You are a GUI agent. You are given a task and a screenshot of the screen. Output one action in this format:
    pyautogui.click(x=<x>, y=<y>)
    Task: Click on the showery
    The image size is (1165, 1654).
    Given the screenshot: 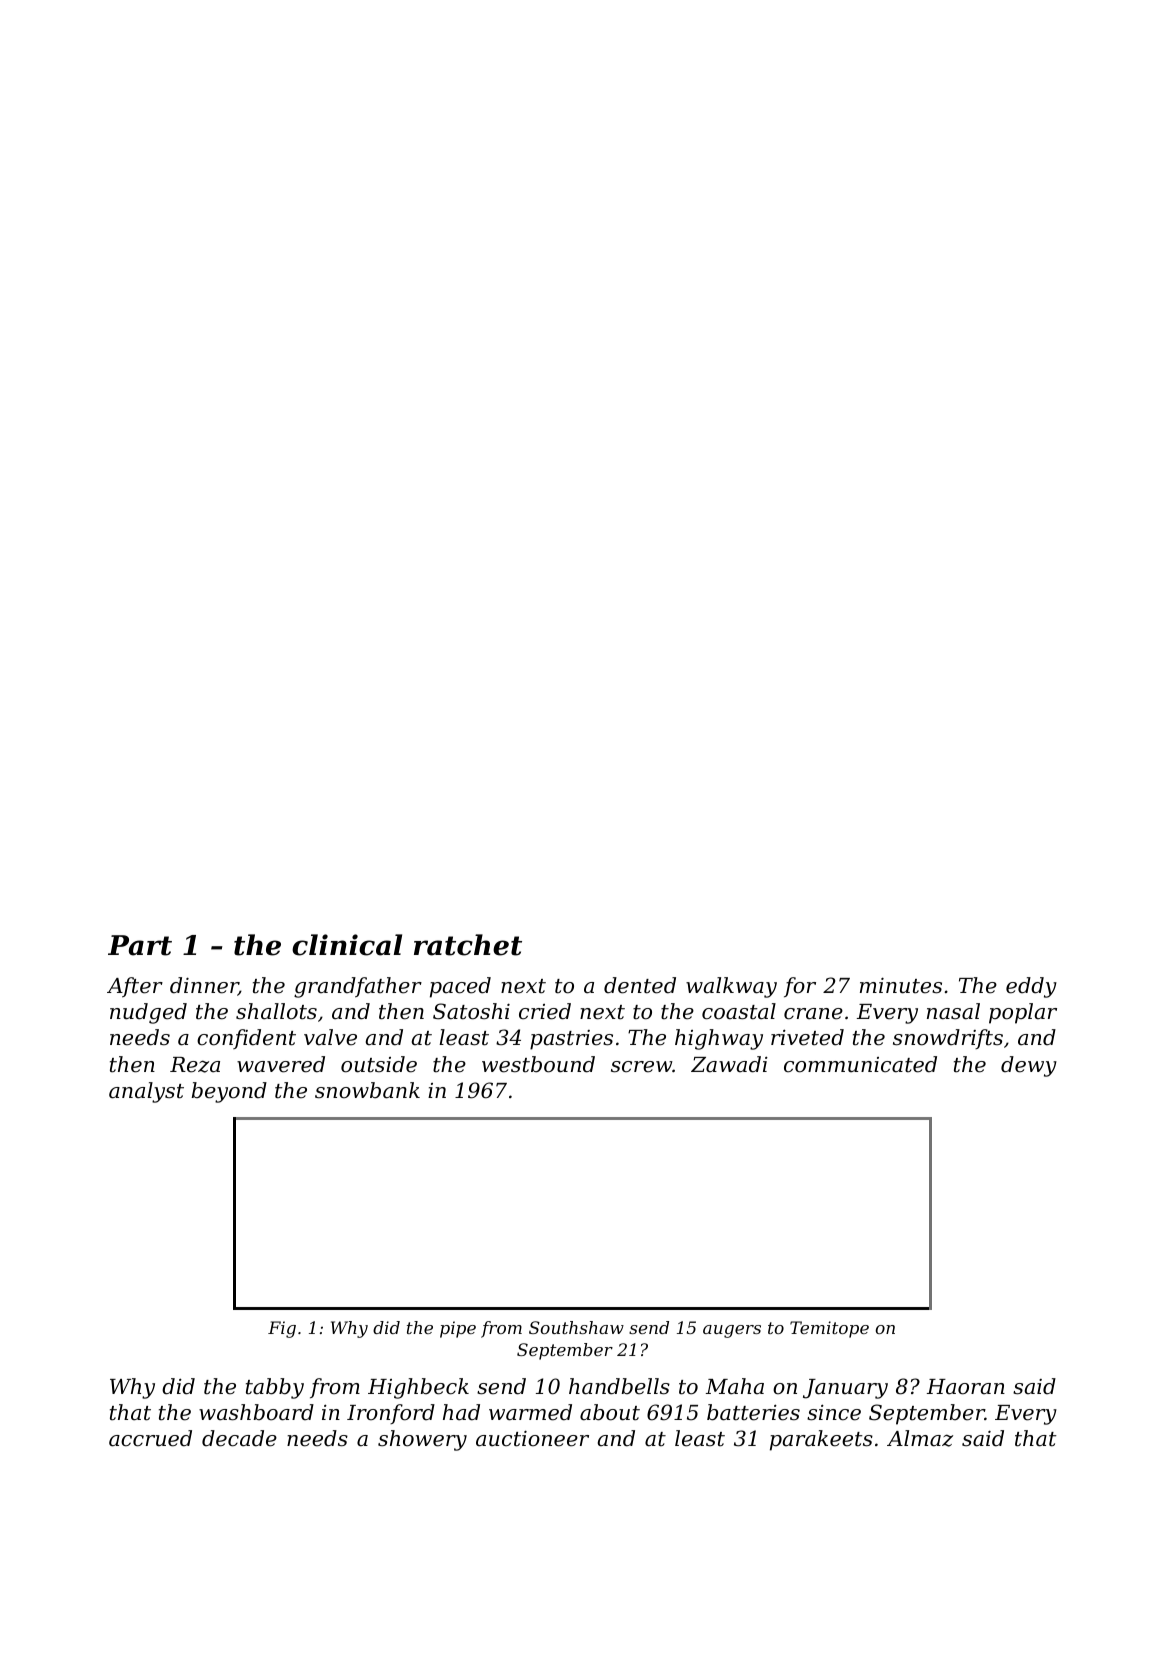 What is the action you would take?
    pyautogui.click(x=422, y=1440)
